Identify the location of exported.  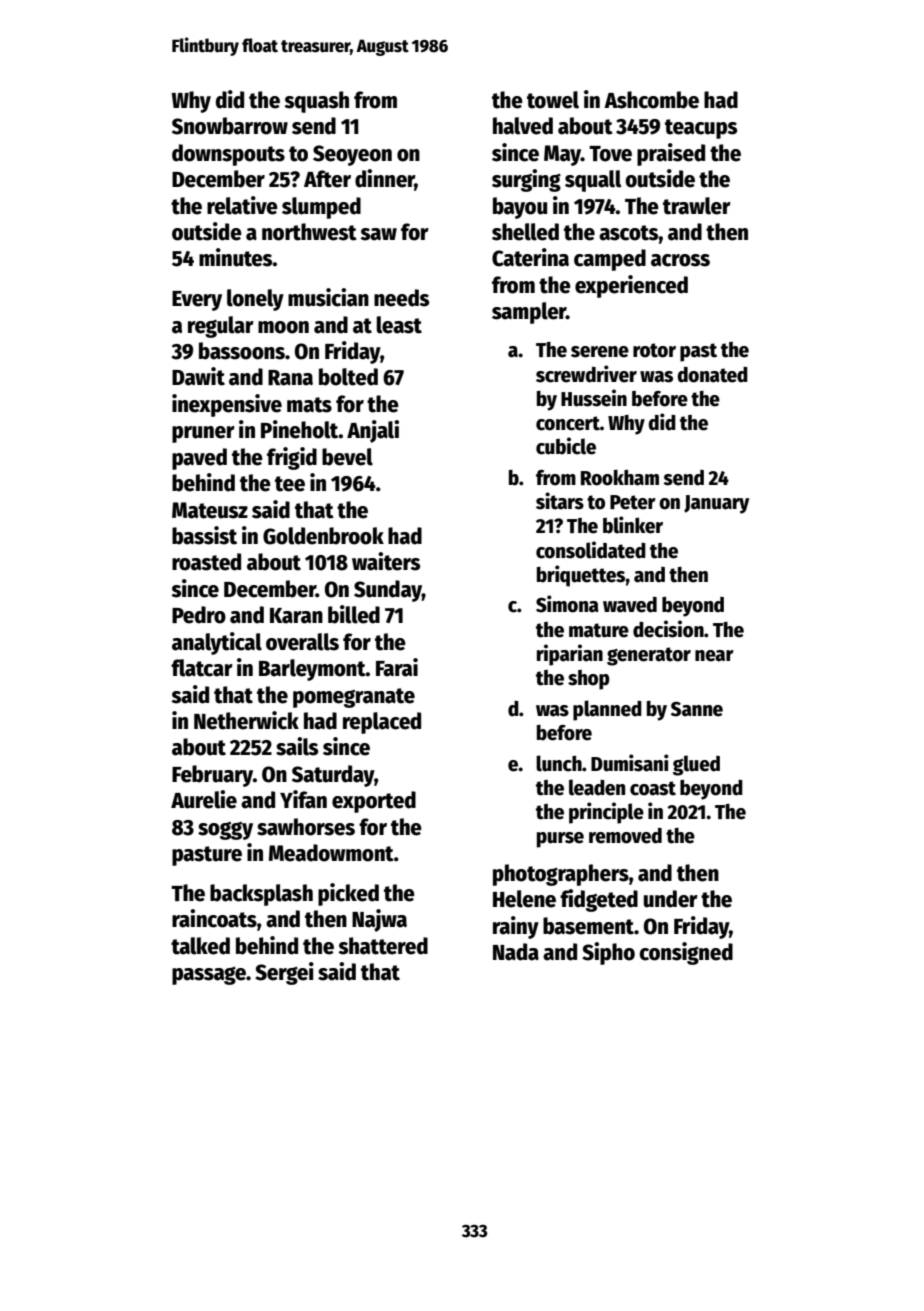
(374, 802).
